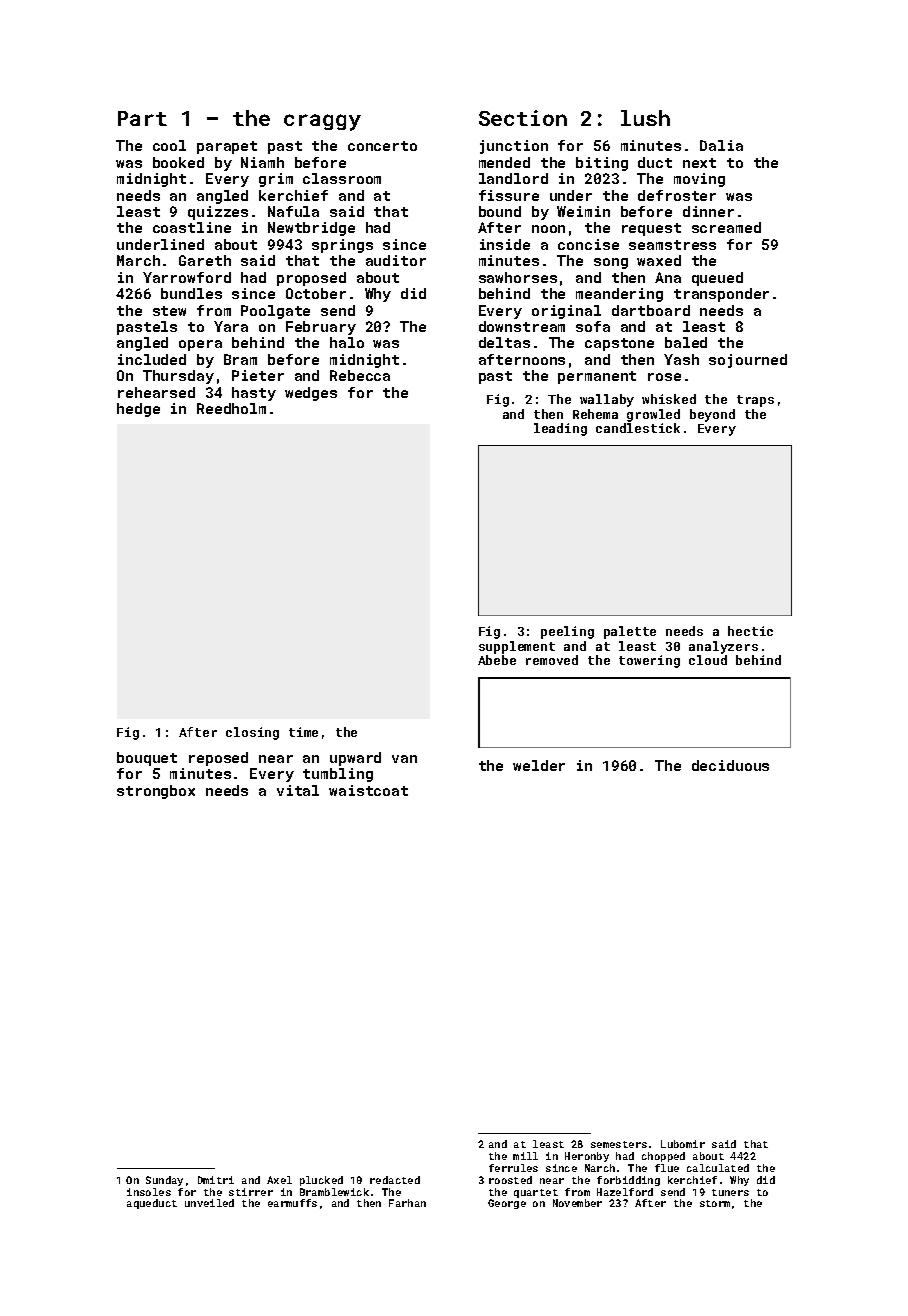 Image resolution: width=908 pixels, height=1316 pixels. I want to click on Niamh, so click(262, 162).
